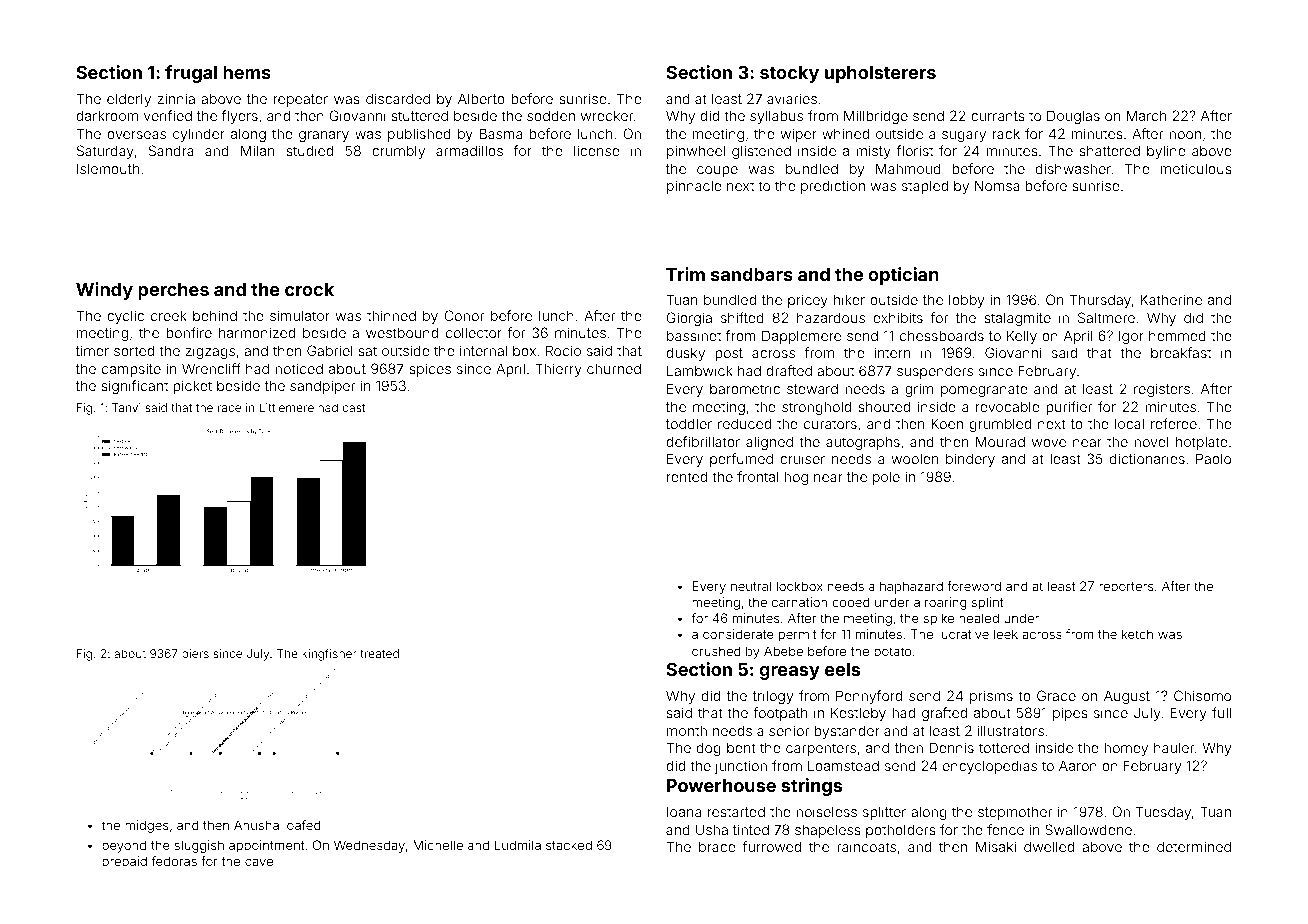  Describe the element at coordinates (195, 654) in the document. I see `piers` at that location.
